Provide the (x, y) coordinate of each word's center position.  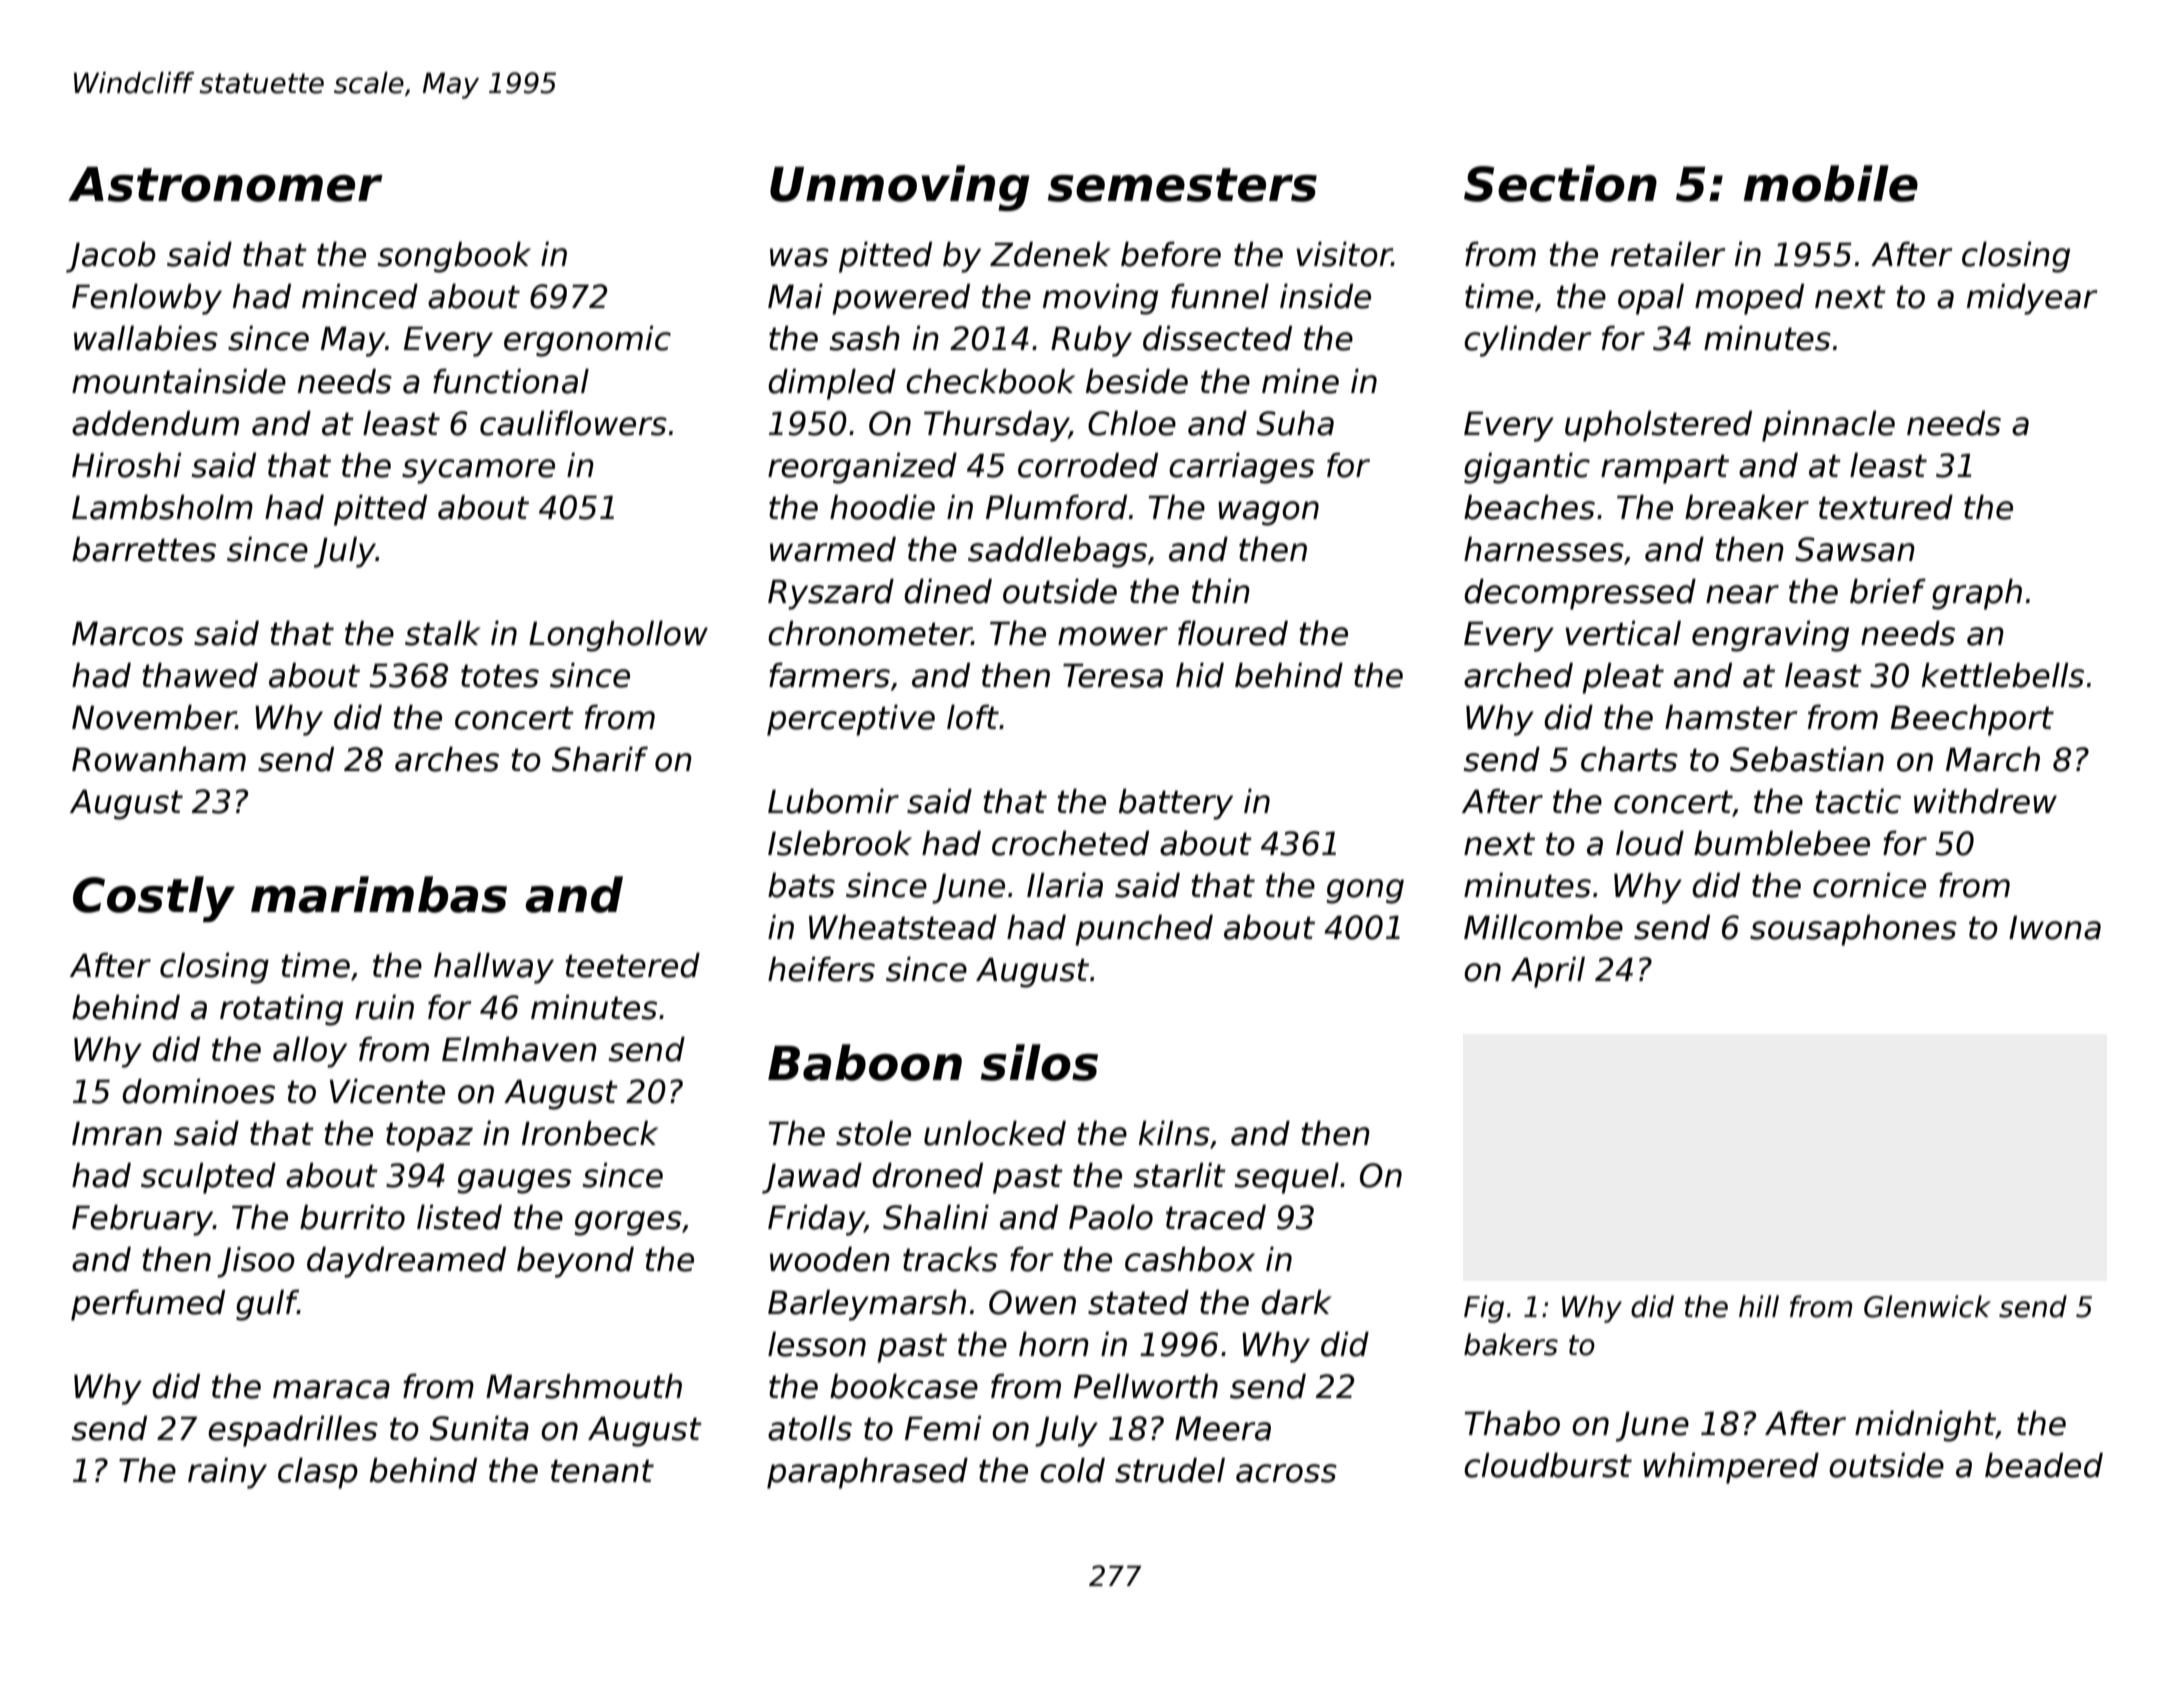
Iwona (2055, 927)
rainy (227, 1473)
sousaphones (1853, 930)
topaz (429, 1137)
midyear (2032, 299)
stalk (443, 633)
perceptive (851, 720)
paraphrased (867, 1473)
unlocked (995, 1133)
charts (1629, 759)
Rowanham (159, 759)
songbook (454, 257)
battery (1176, 804)
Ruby (1091, 341)
